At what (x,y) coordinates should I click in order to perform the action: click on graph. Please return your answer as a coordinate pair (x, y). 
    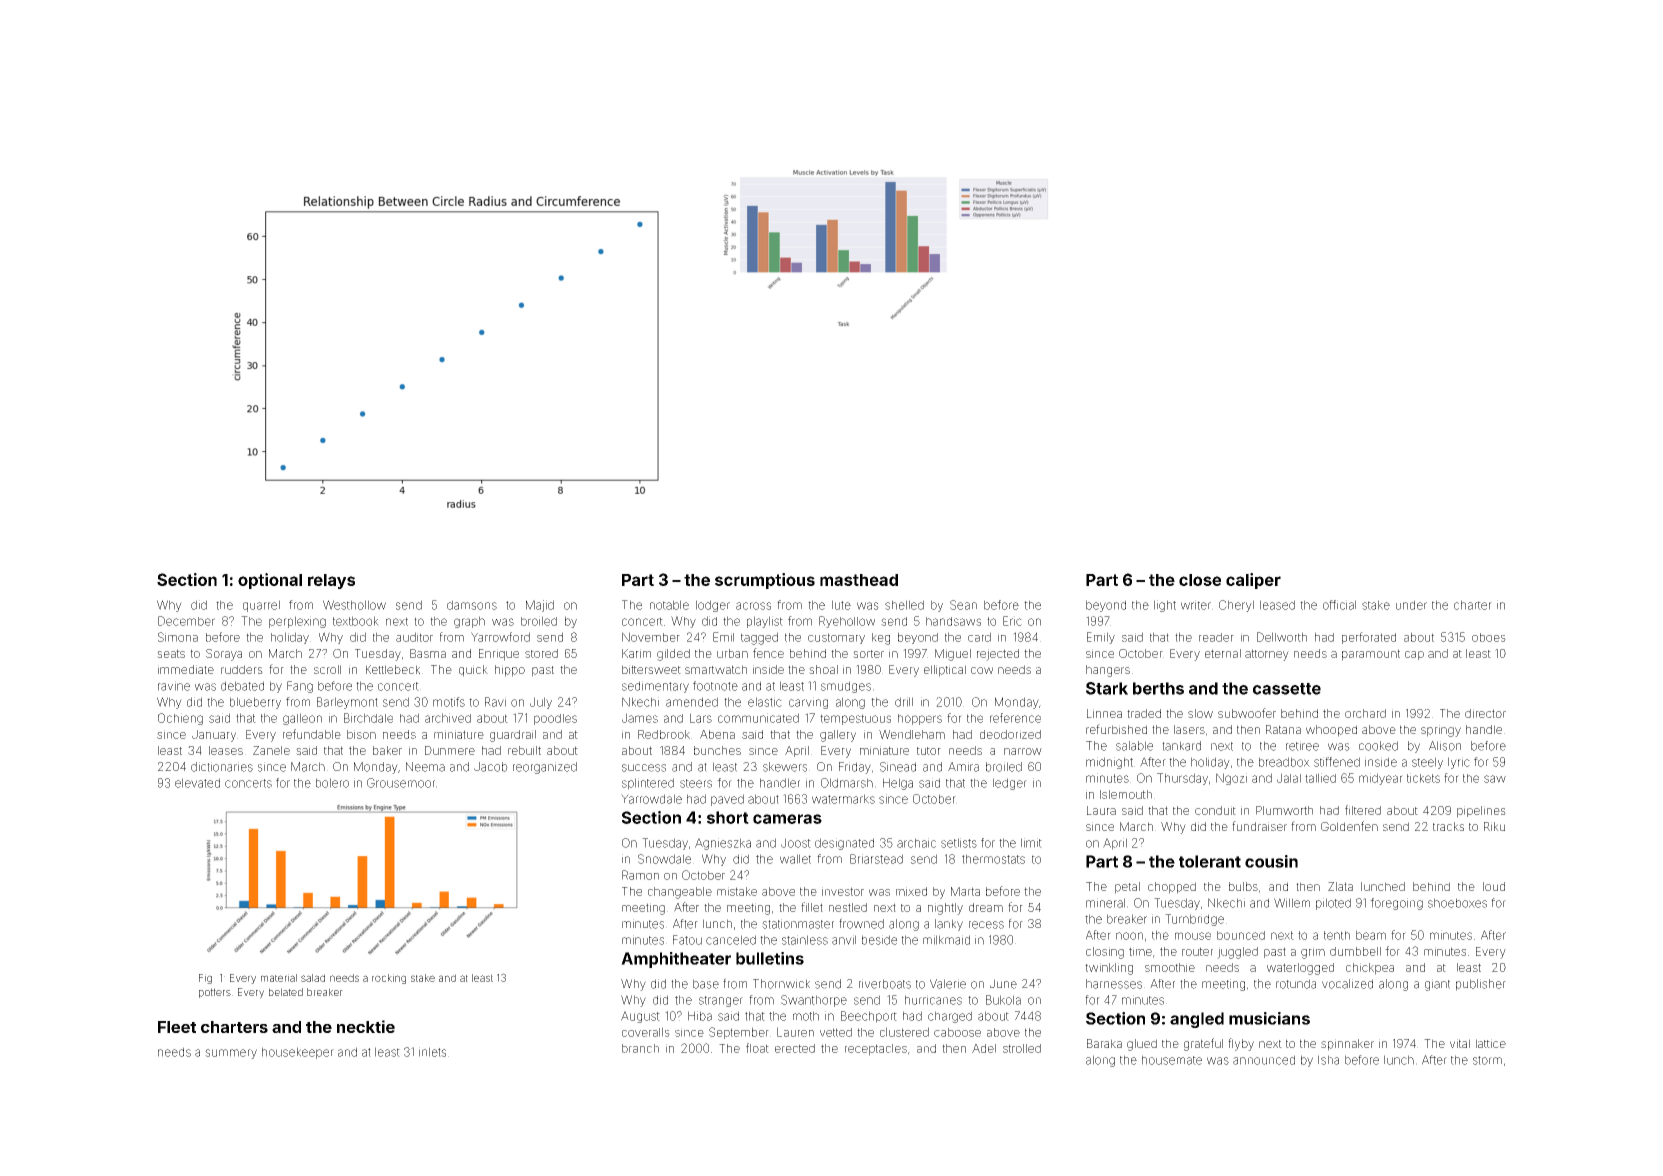
    Looking at the image, I should click on (469, 622).
